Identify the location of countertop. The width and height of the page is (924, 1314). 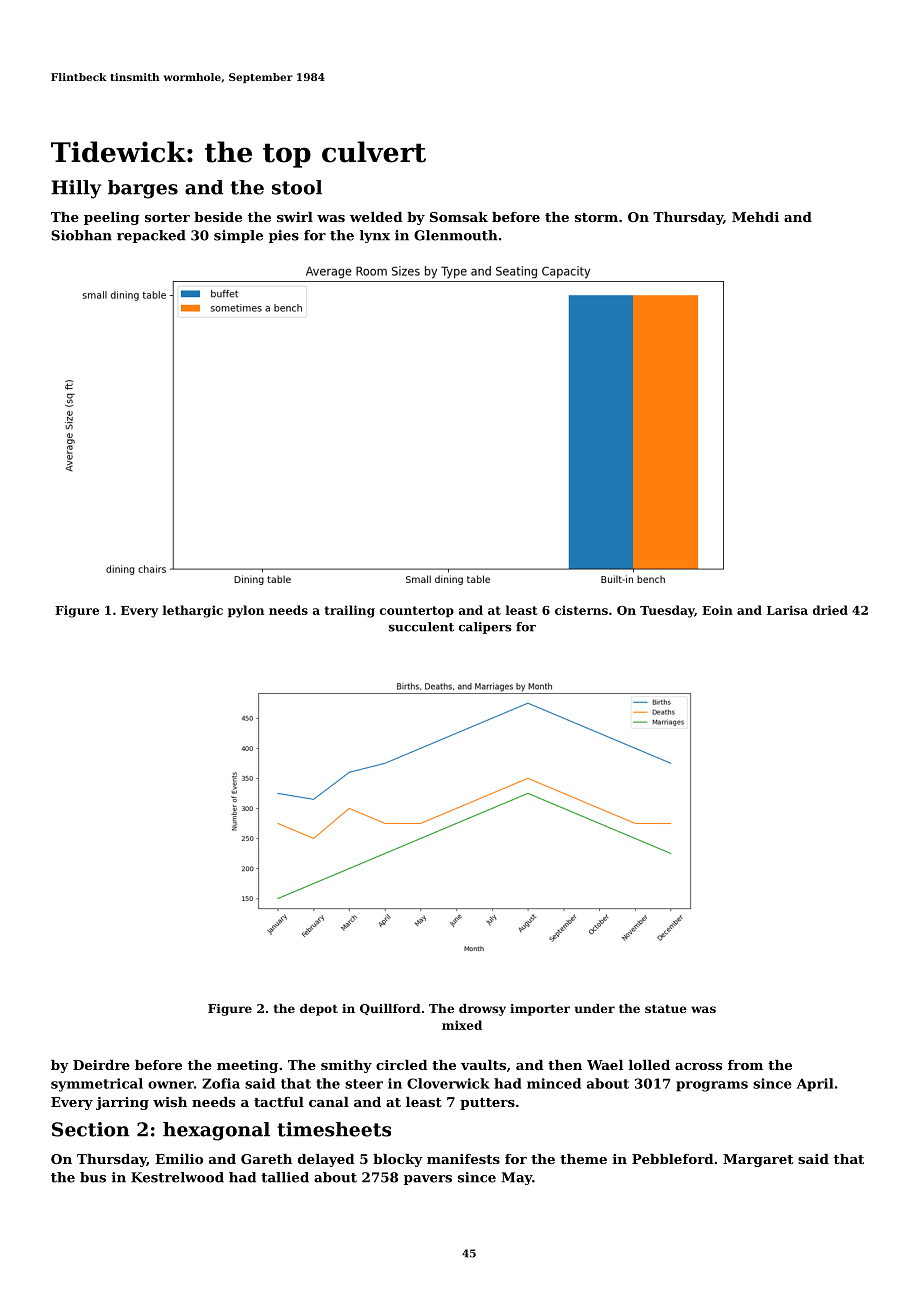
(417, 612).
